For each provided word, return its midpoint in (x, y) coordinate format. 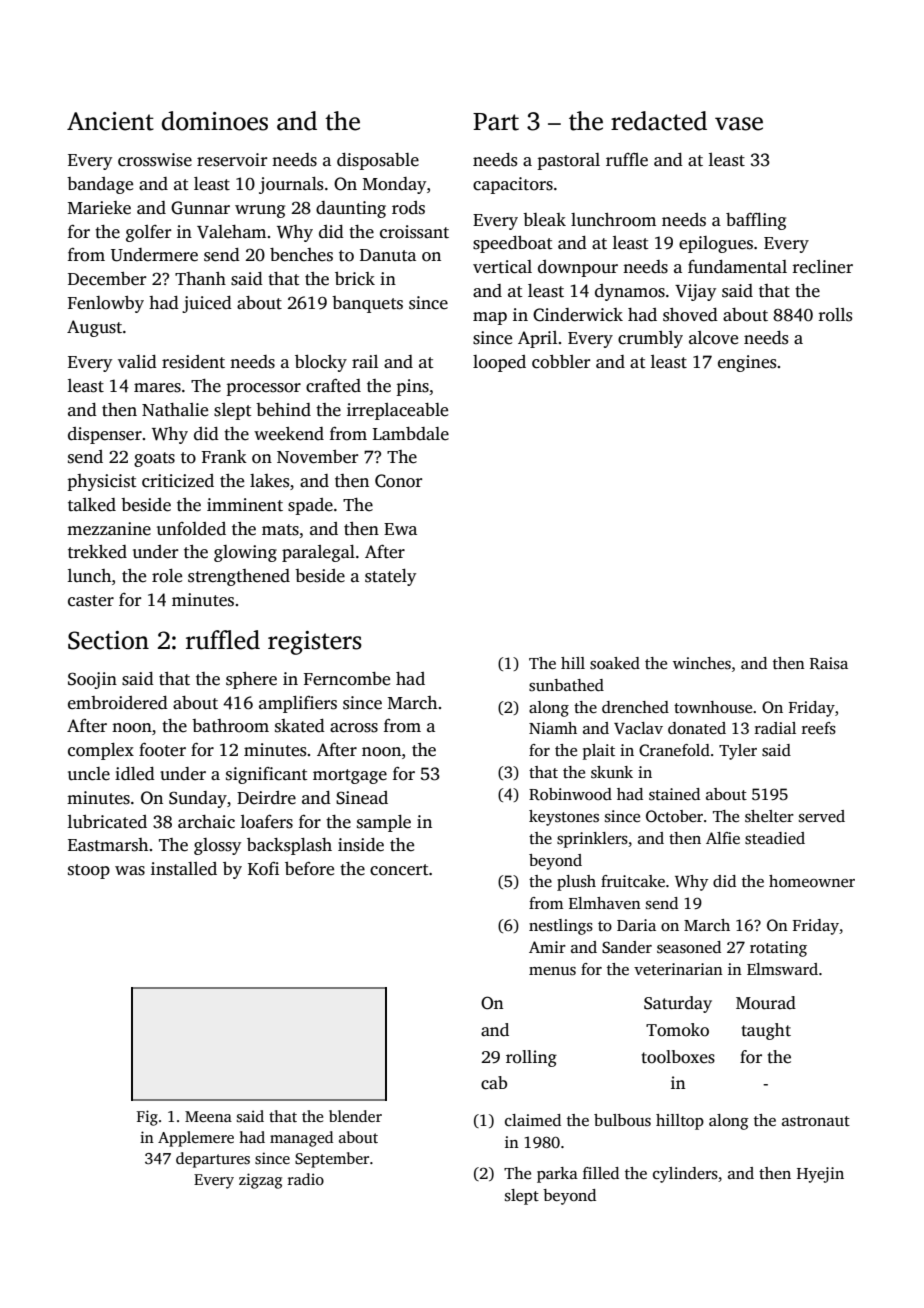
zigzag (260, 1181)
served (822, 816)
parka (557, 1175)
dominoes (215, 121)
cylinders (685, 1175)
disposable (378, 161)
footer (162, 750)
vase (739, 124)
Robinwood (570, 794)
